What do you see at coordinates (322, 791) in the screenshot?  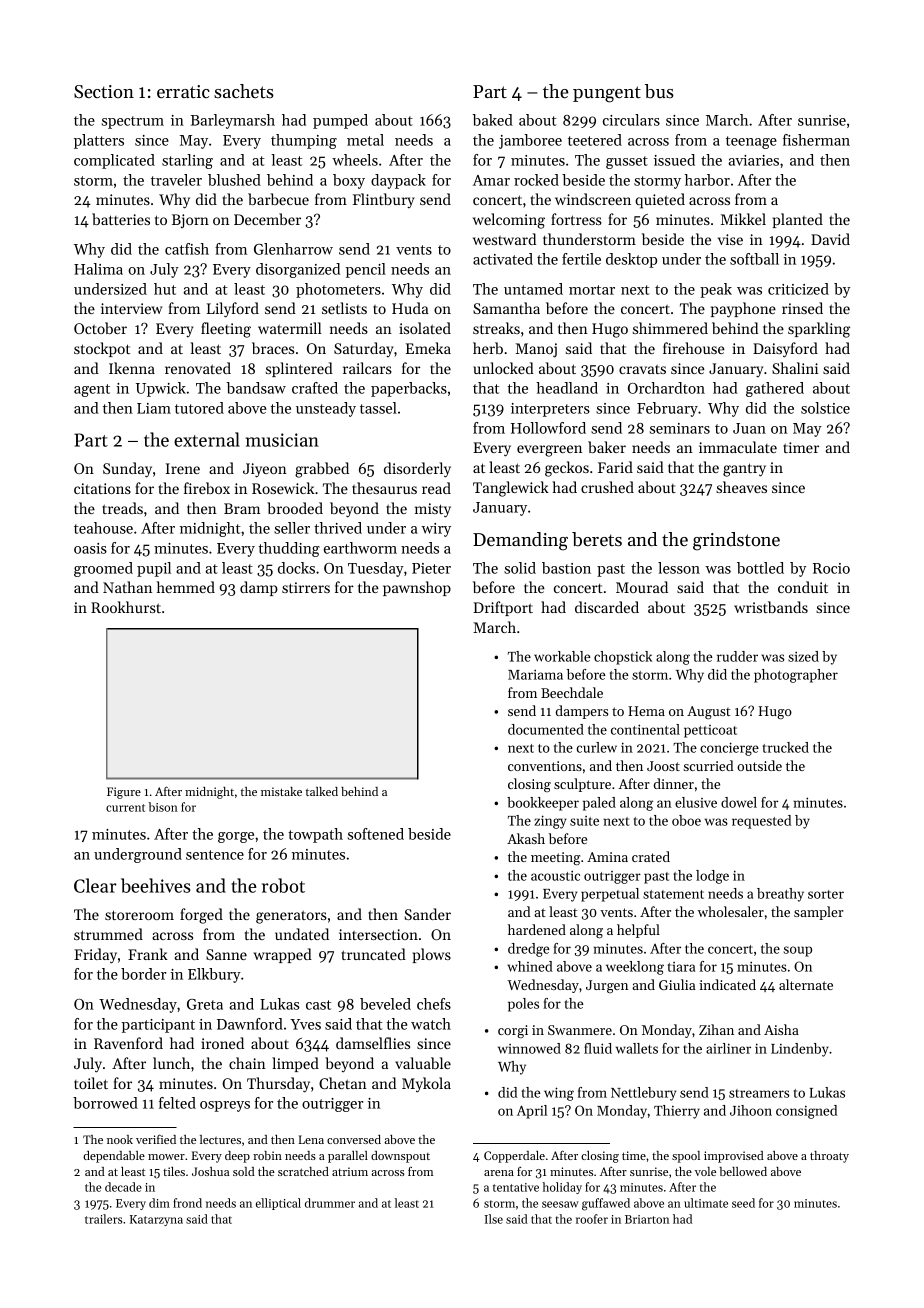 I see `talked` at bounding box center [322, 791].
